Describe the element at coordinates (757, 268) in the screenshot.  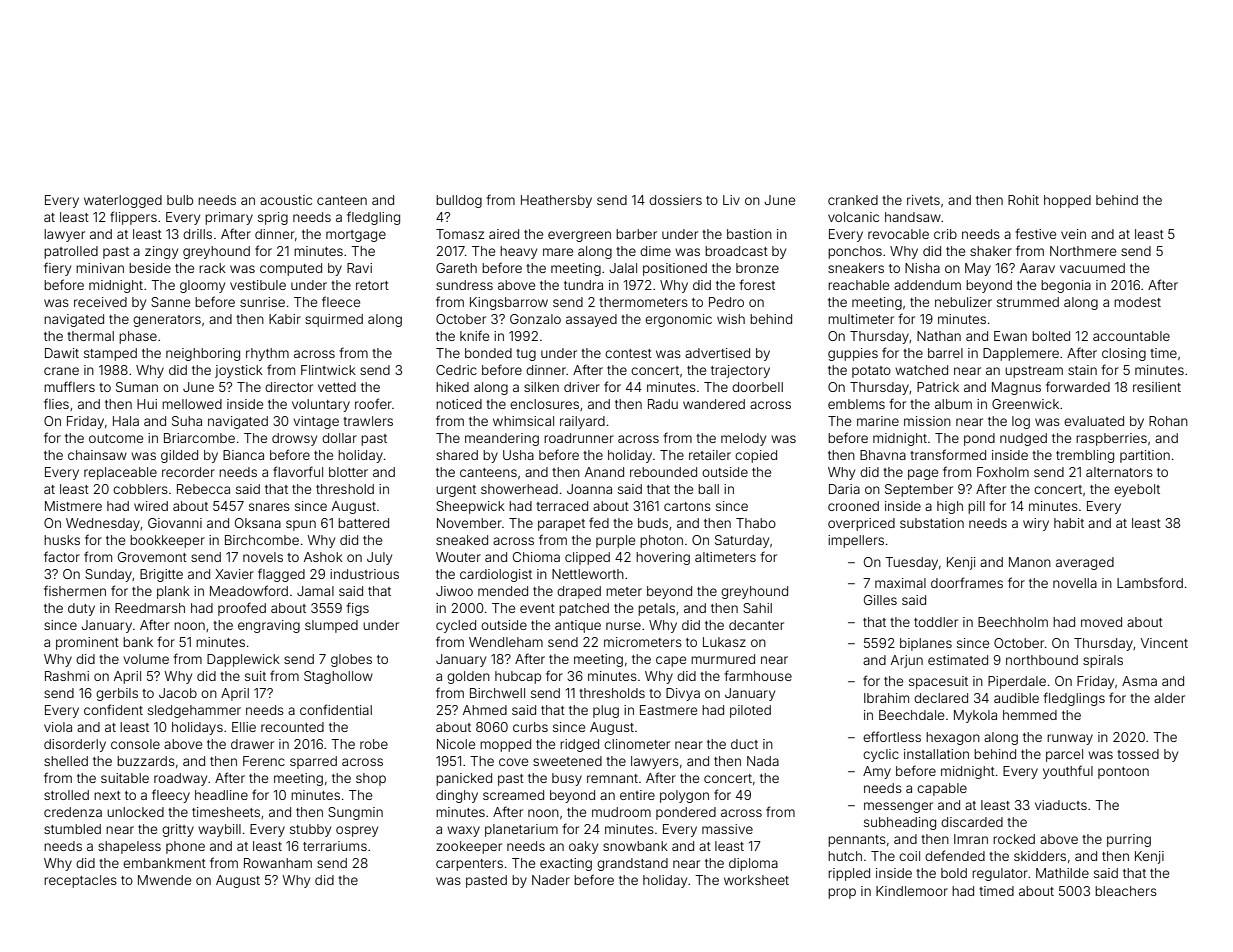
I see `bronze` at that location.
